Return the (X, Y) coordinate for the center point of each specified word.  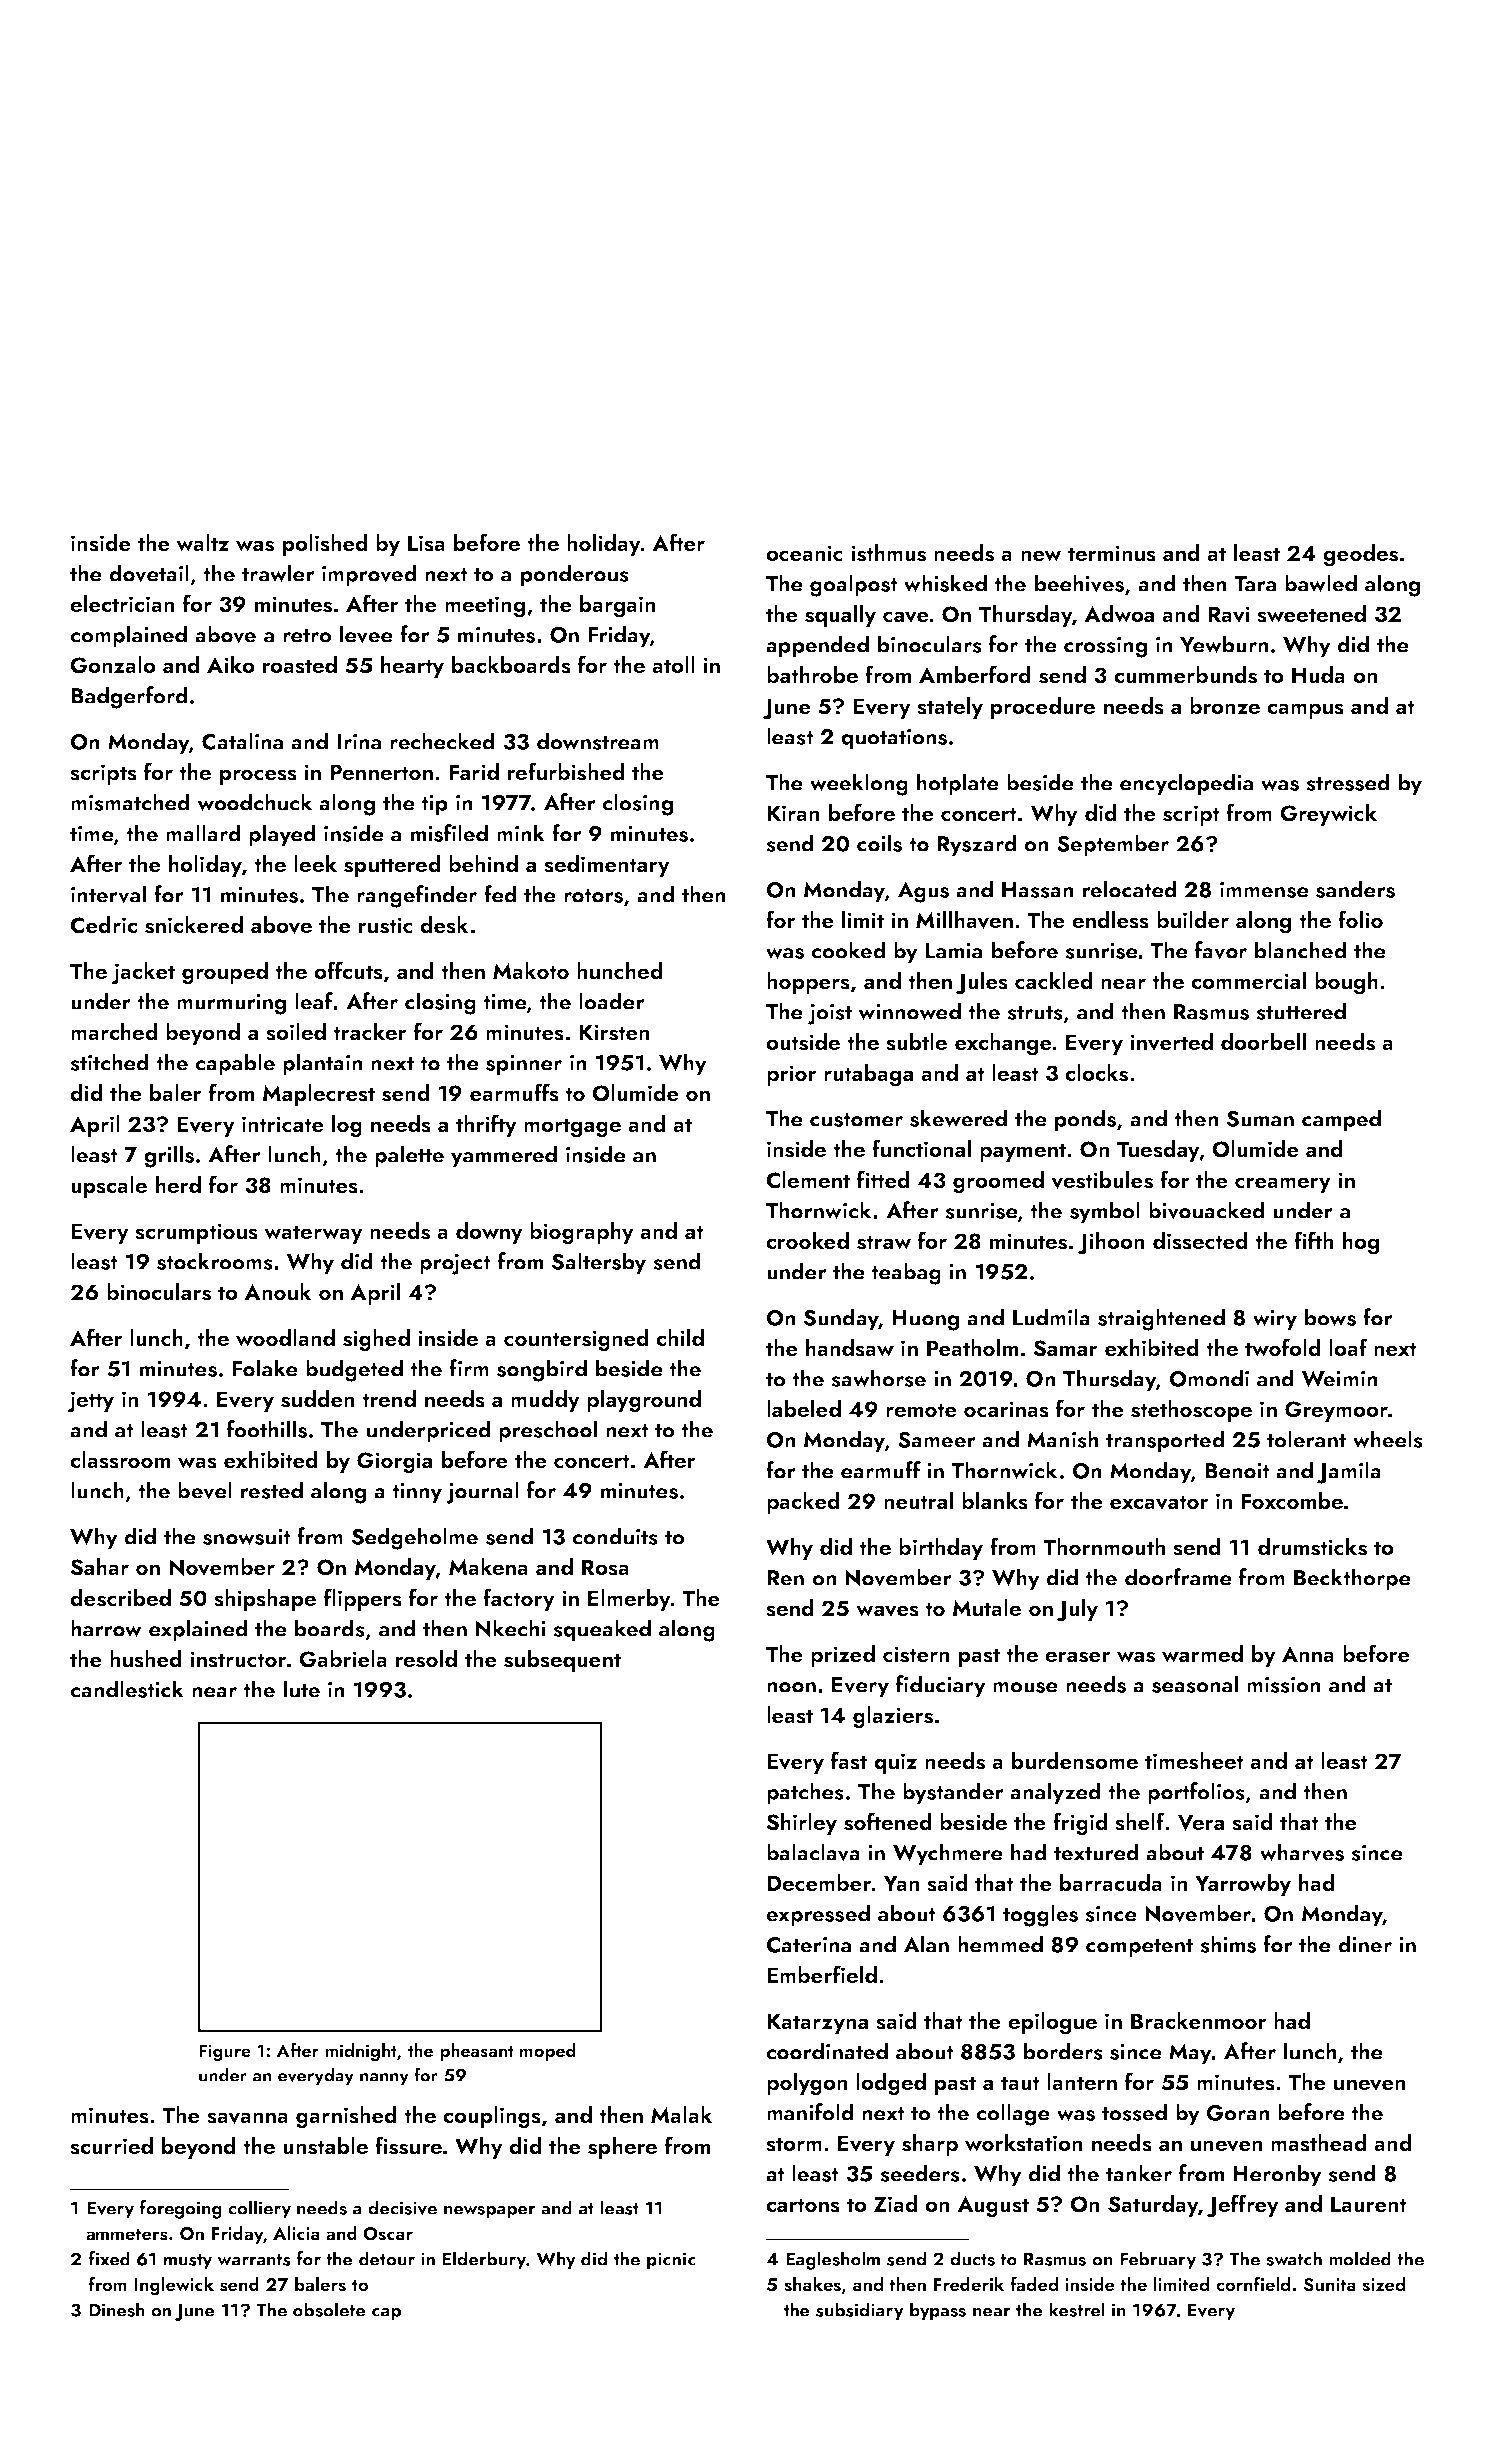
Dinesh (117, 2309)
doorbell (1263, 1041)
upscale (109, 1187)
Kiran (793, 813)
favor (1221, 950)
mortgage (572, 1128)
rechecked (442, 741)
